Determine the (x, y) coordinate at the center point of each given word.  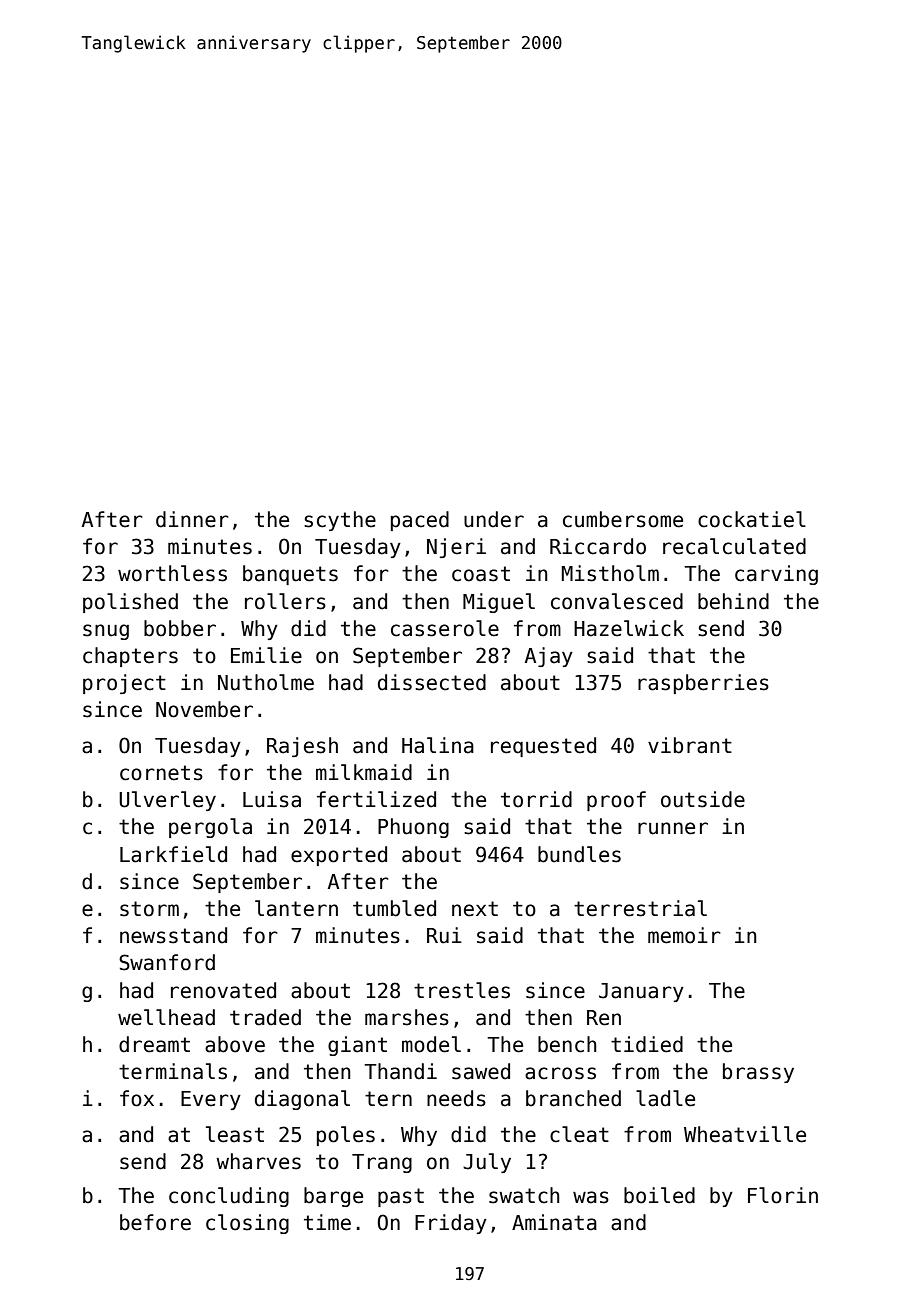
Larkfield (173, 854)
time (327, 1222)
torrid (536, 799)
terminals (173, 1071)
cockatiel (752, 519)
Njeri (456, 548)
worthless (172, 573)
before (155, 1222)
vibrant (690, 745)
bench (567, 1044)
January (641, 992)
